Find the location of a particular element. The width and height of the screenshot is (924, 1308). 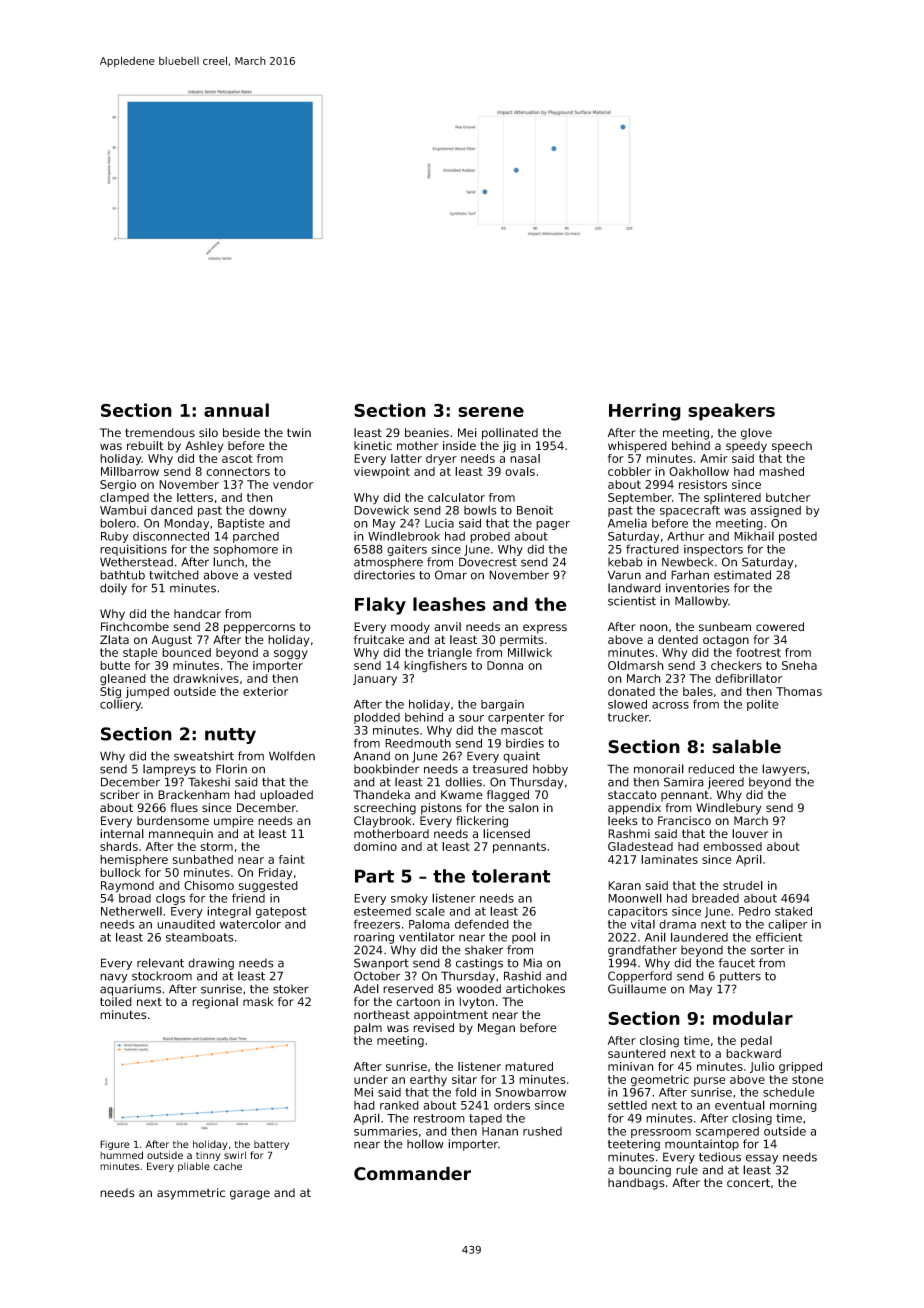

speakers is located at coordinates (731, 412).
